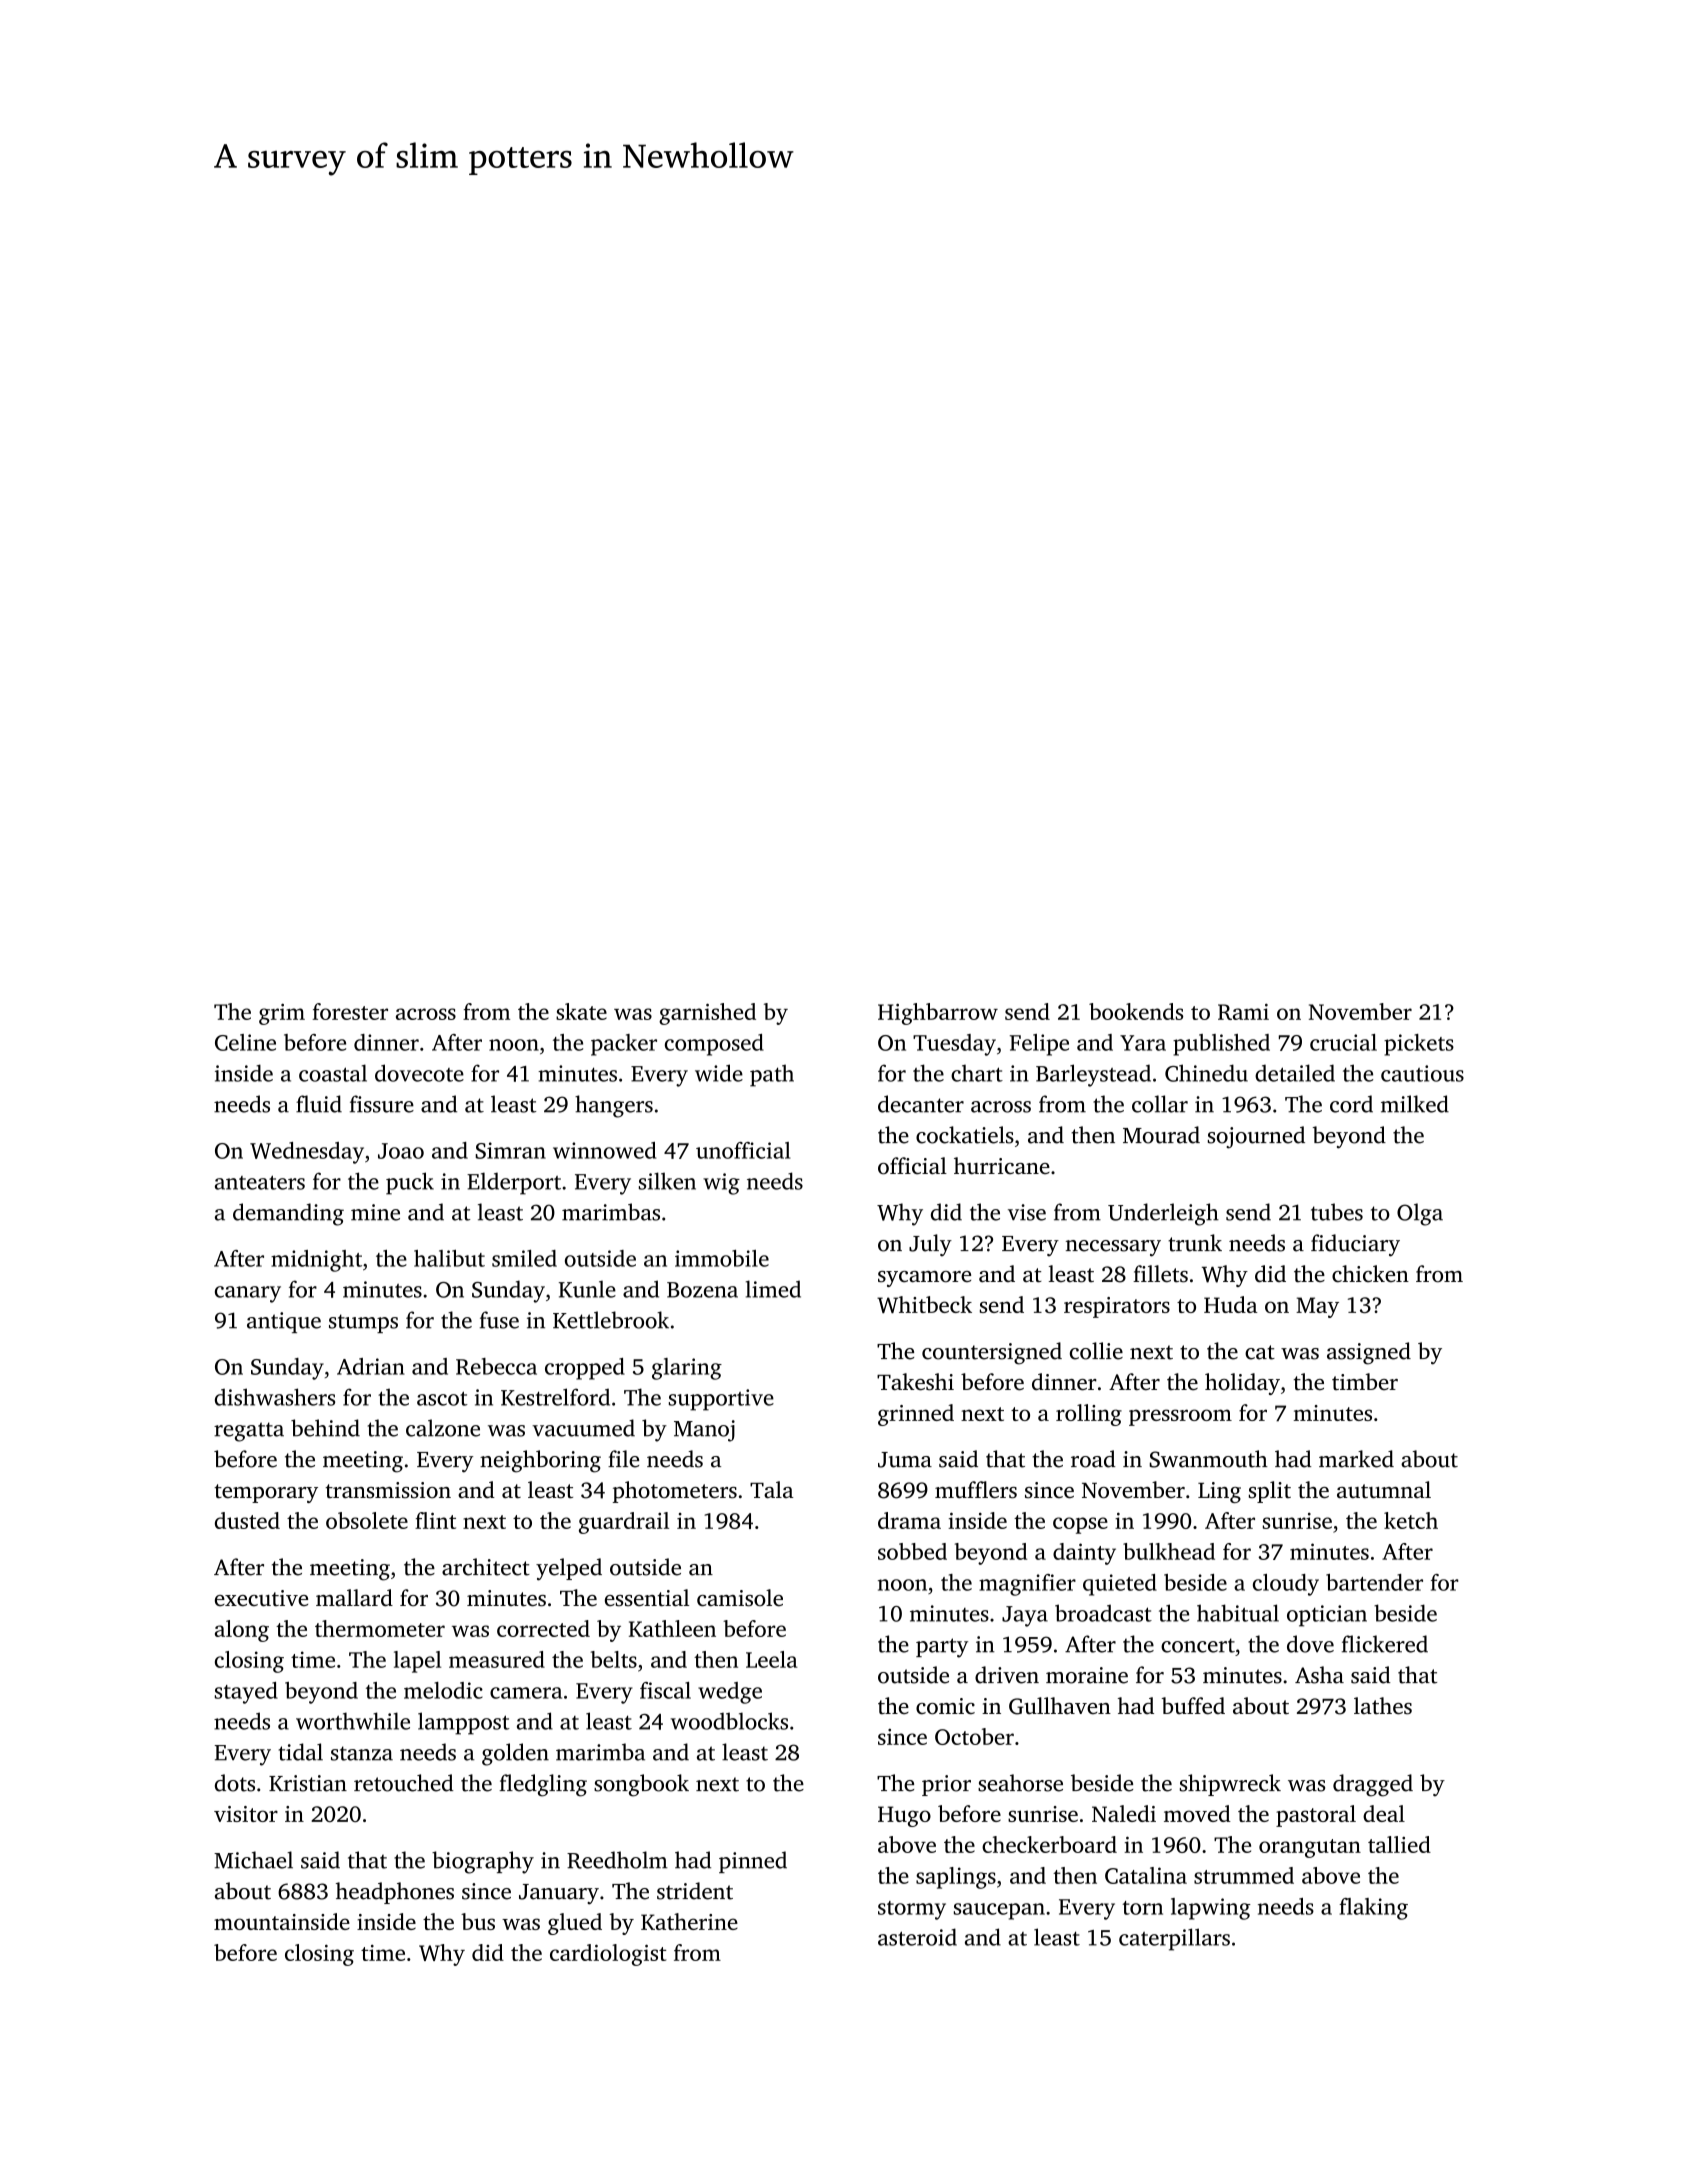 This document has width=1683, height=2178. I want to click on wig, so click(721, 1184).
